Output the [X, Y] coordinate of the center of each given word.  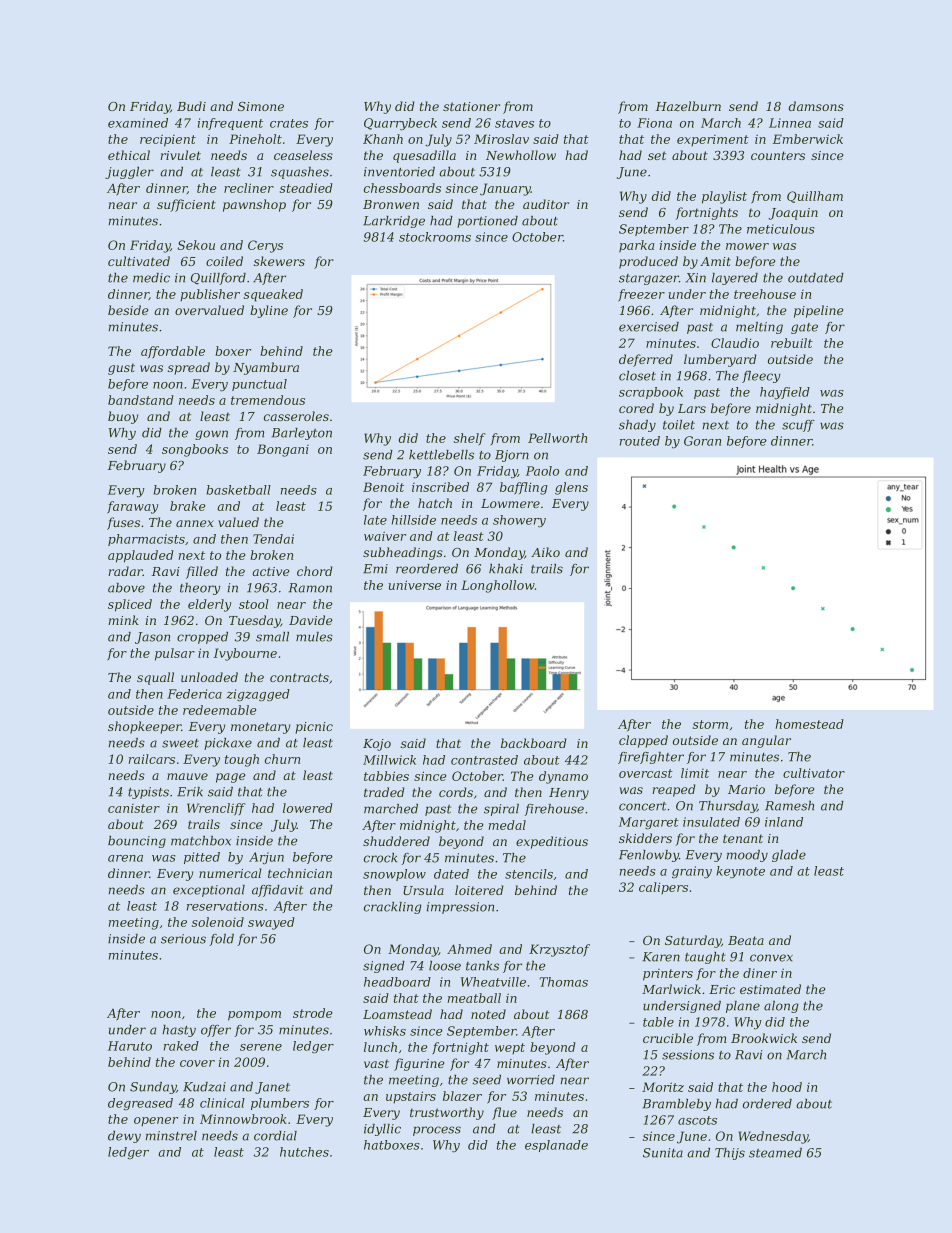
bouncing [137, 842]
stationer [471, 106]
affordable [173, 352]
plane [743, 1007]
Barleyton [302, 434]
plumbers [280, 1104]
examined [138, 123]
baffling [524, 488]
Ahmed [469, 949]
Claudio [735, 343]
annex [195, 523]
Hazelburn [688, 106]
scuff [798, 426]
